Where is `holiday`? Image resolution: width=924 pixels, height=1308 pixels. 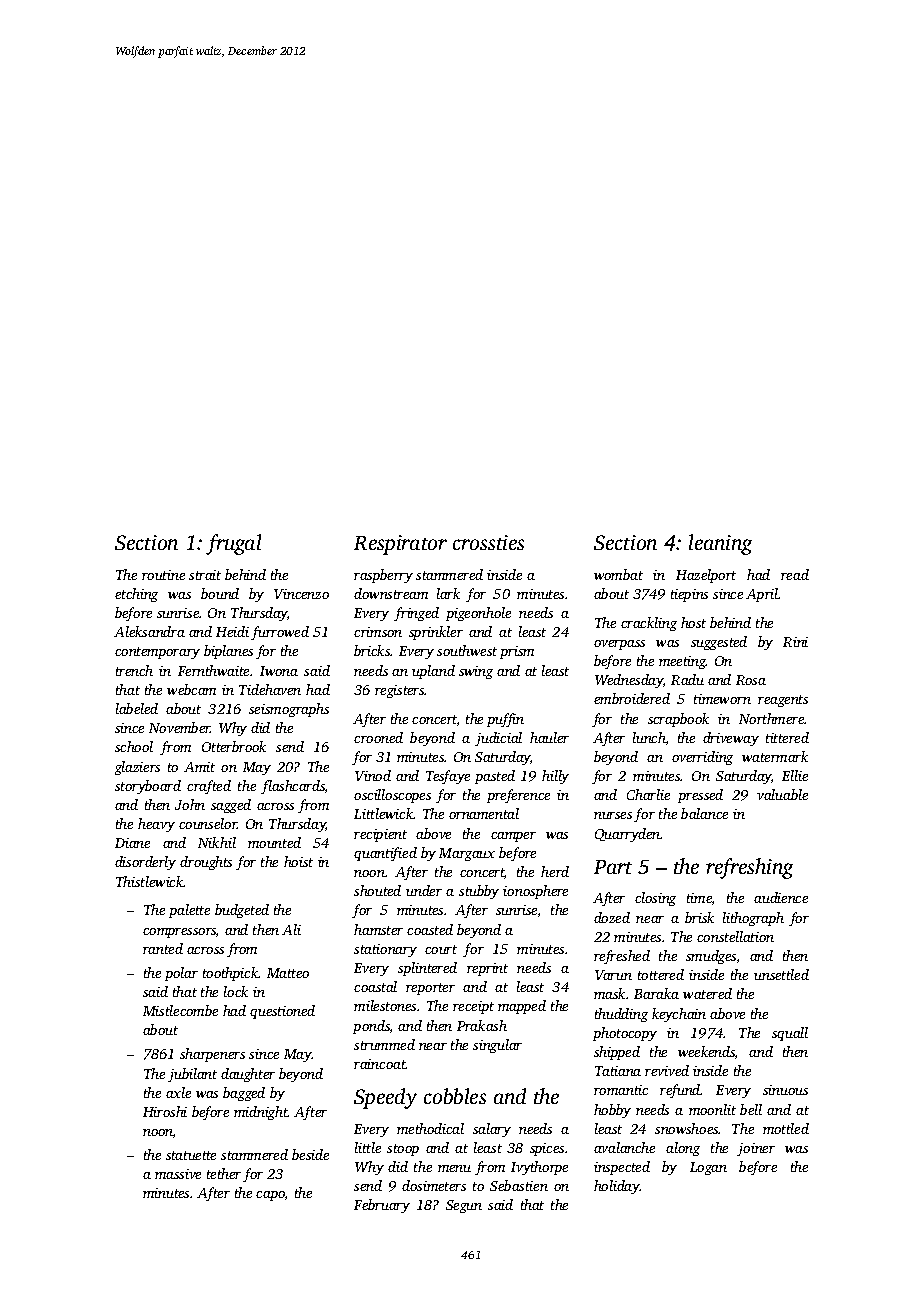 holiday is located at coordinates (617, 1187).
